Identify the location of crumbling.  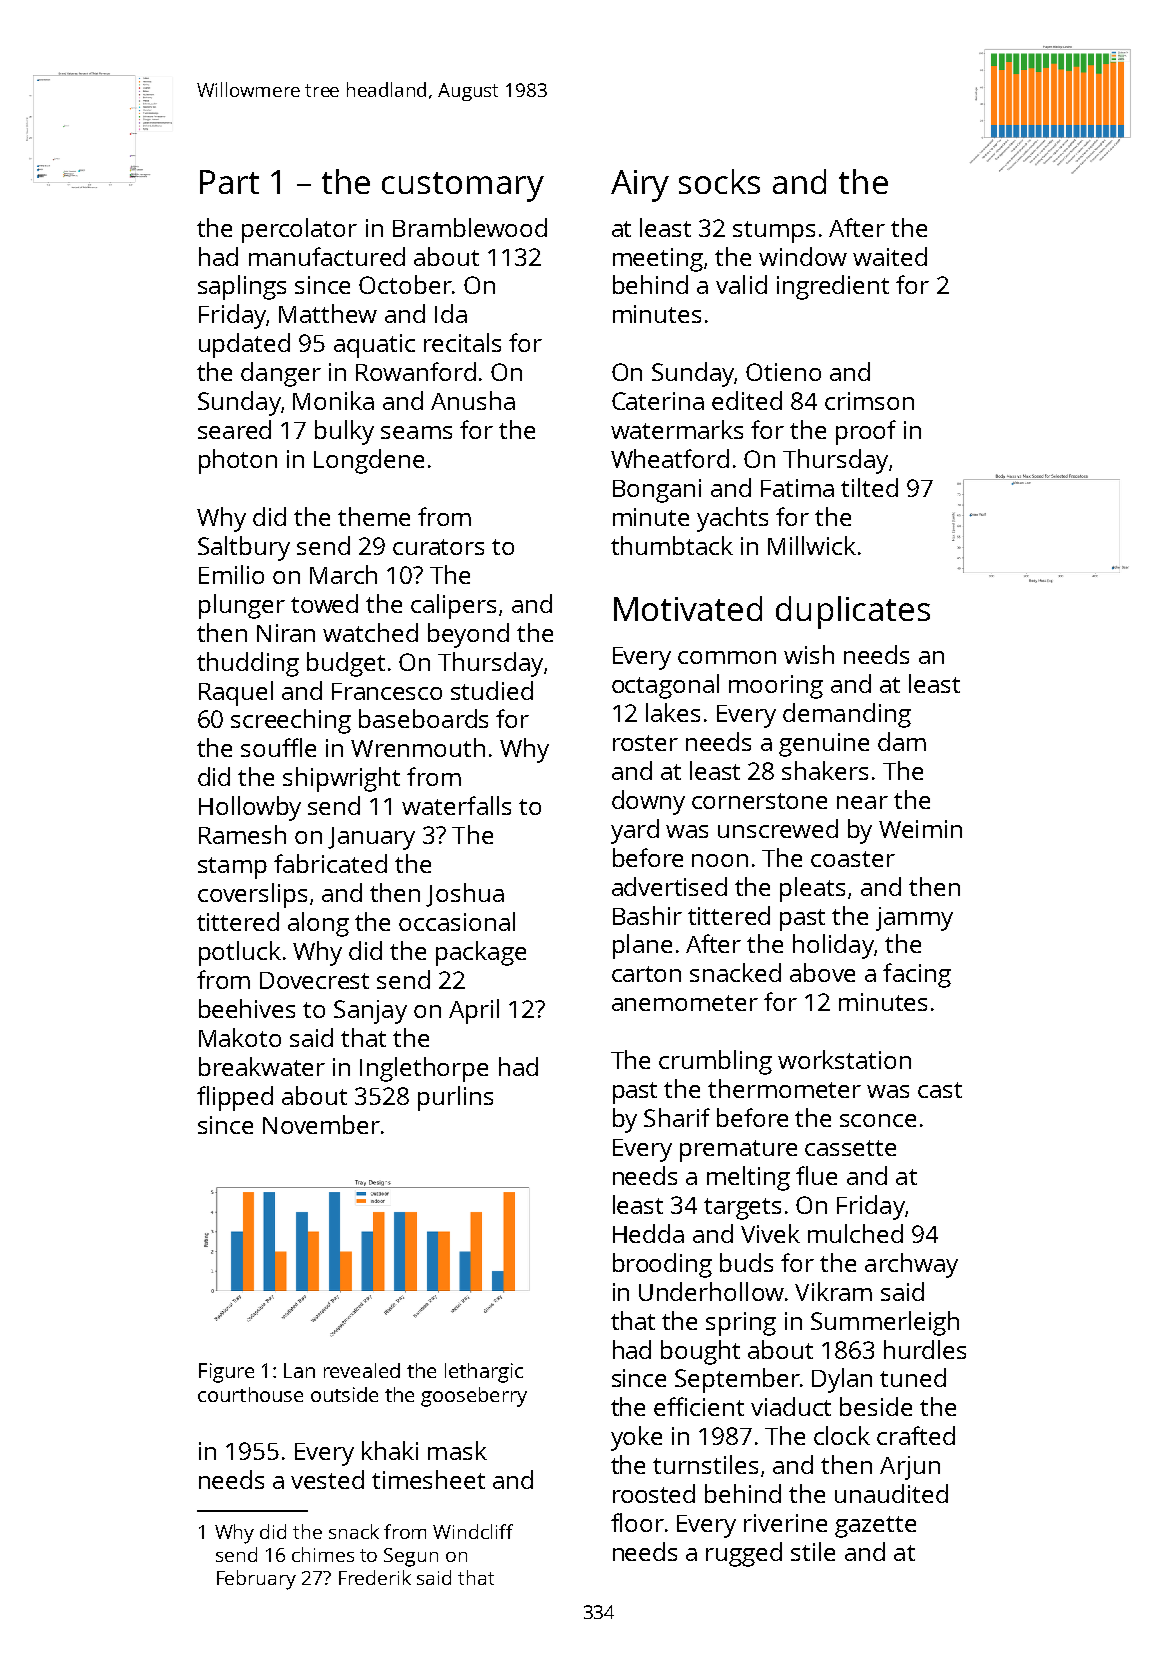
(715, 1062).
